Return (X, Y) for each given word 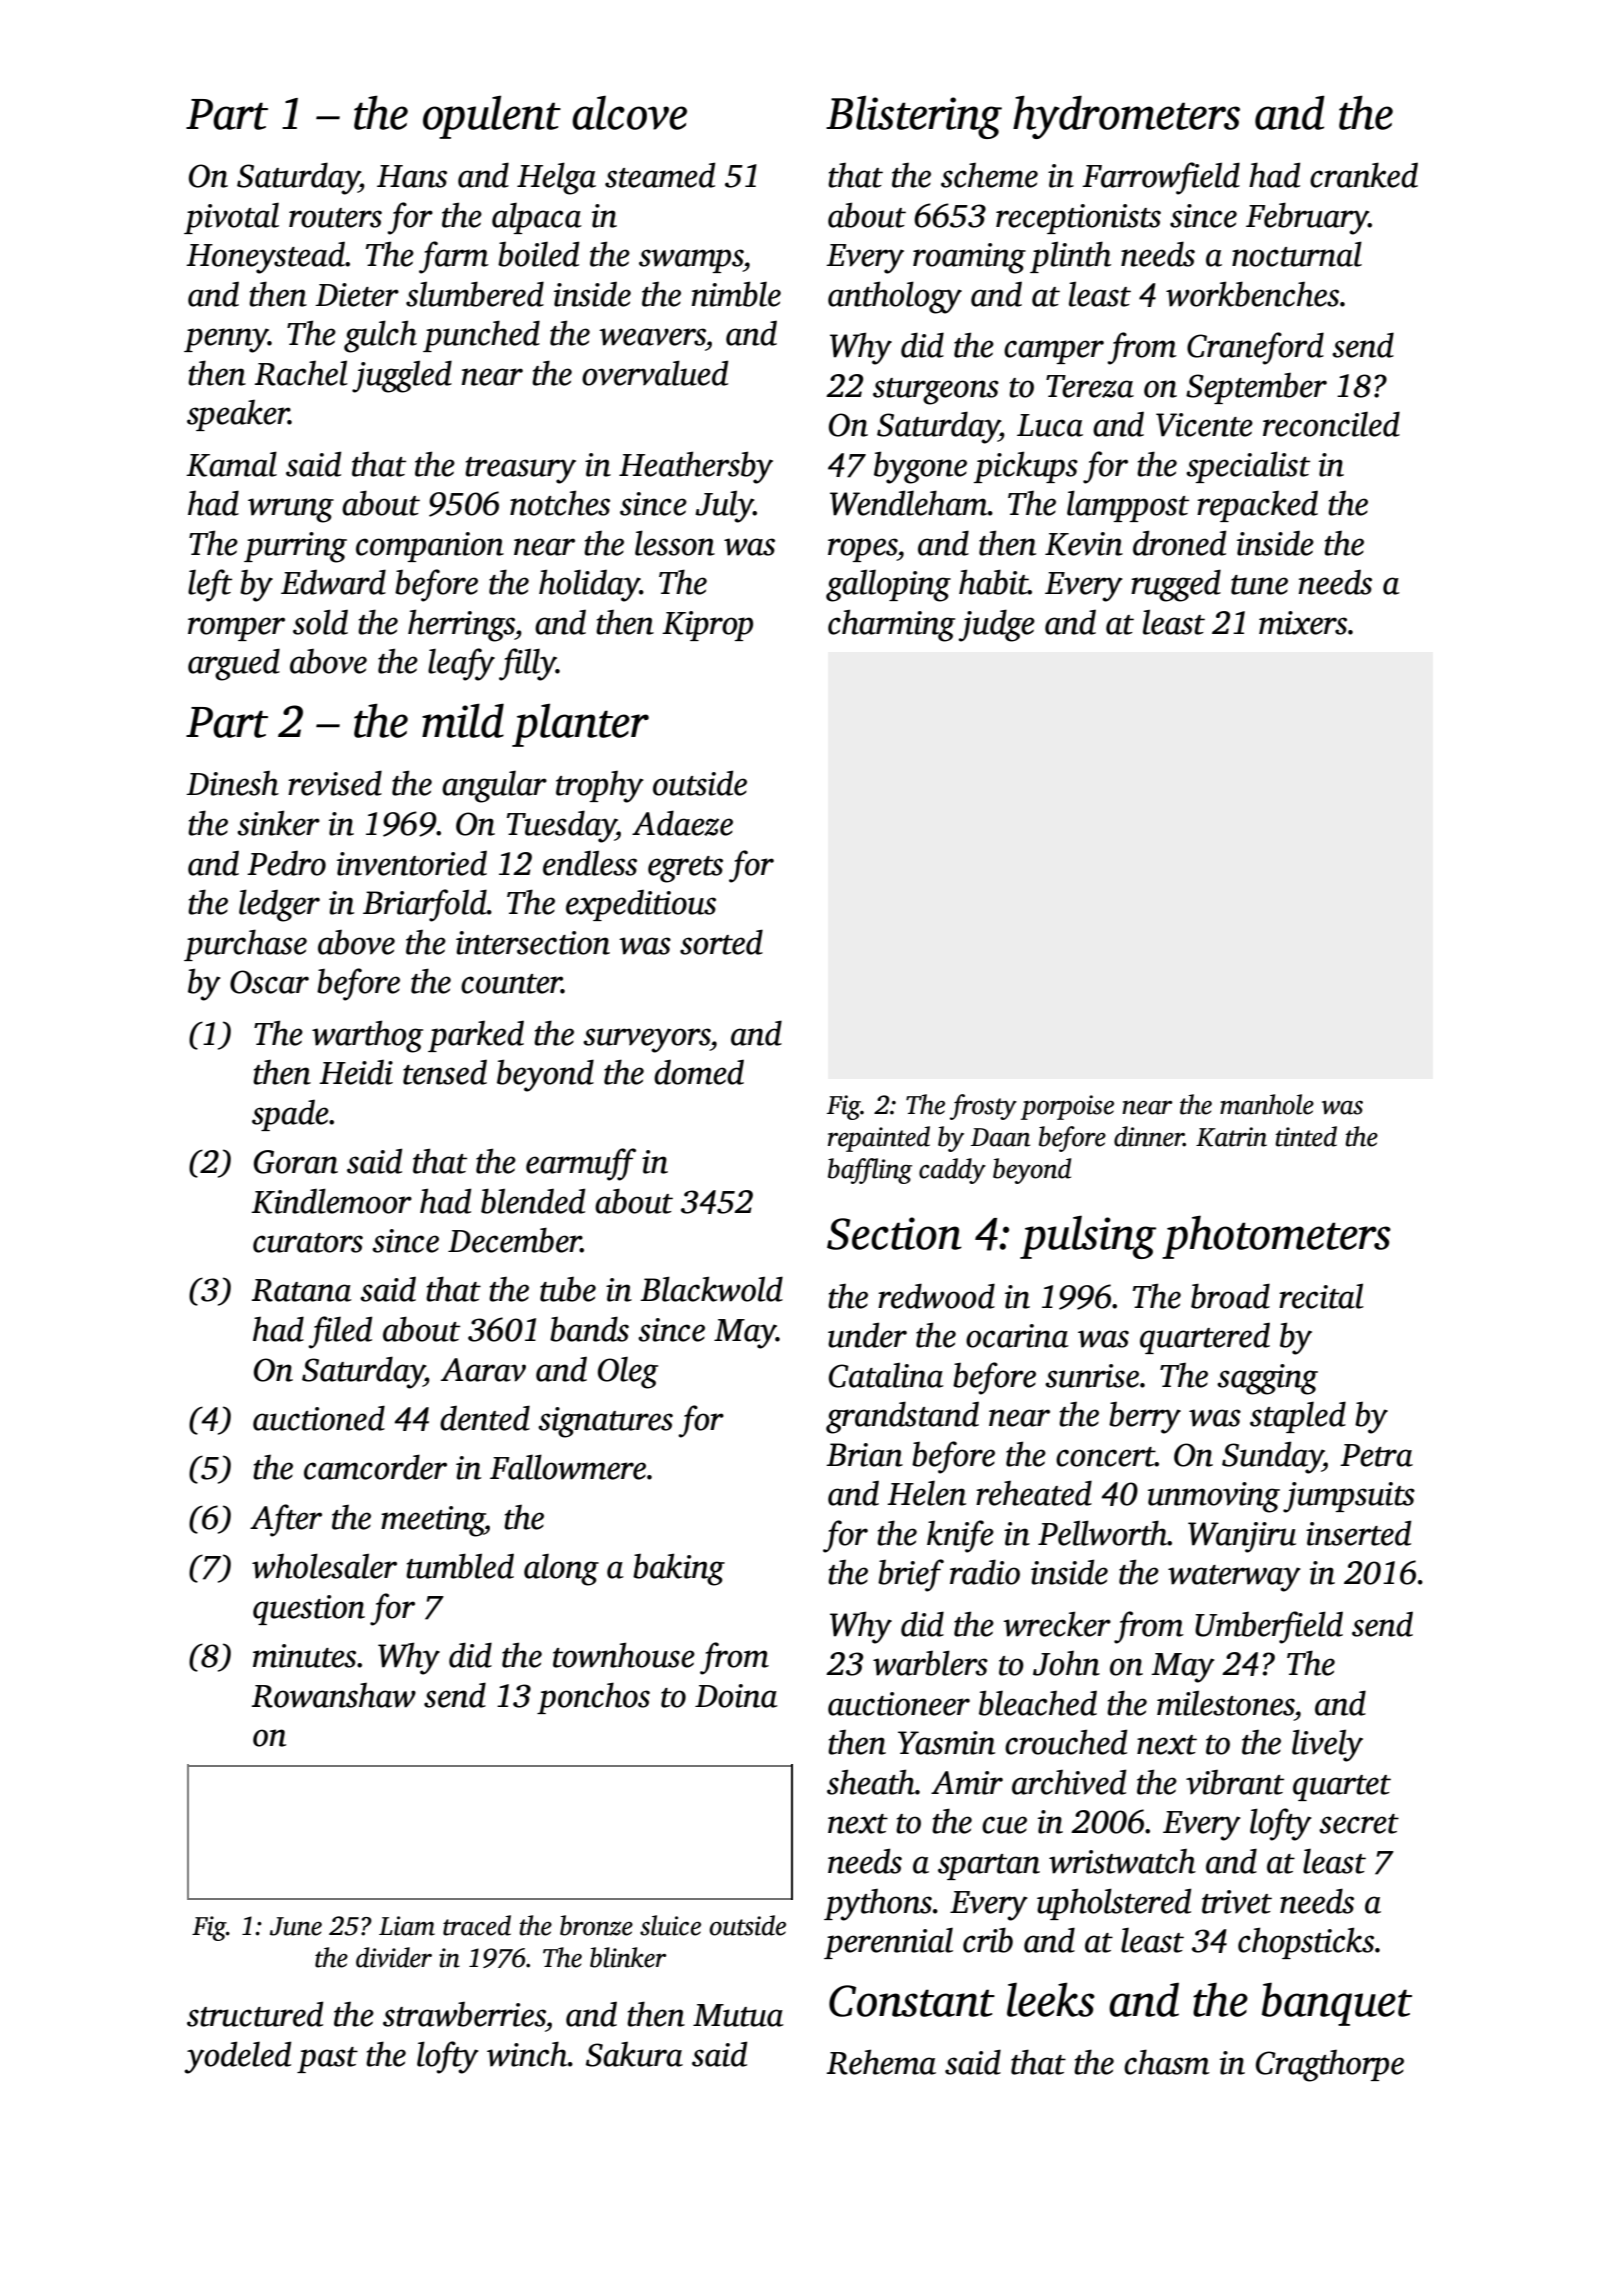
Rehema (881, 2062)
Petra (1376, 1455)
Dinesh (232, 783)
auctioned (319, 1418)
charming (891, 625)
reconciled (1331, 424)
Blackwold (711, 1289)
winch (527, 2054)
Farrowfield (1161, 178)
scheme (989, 175)
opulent (492, 117)
